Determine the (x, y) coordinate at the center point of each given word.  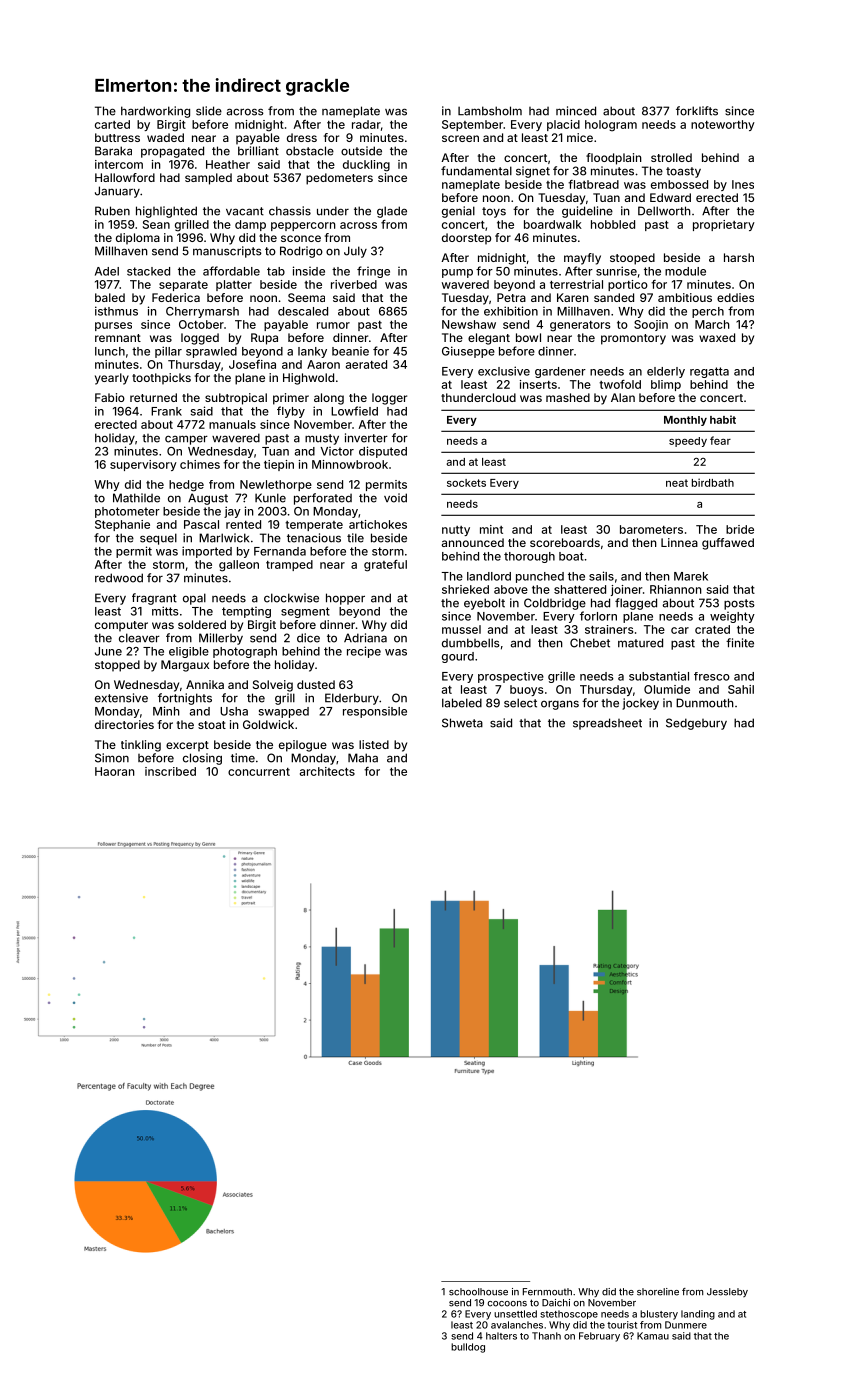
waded (165, 137)
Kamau (653, 1336)
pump (457, 273)
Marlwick (224, 538)
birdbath (713, 482)
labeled (462, 703)
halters (501, 1336)
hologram (611, 126)
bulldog (468, 1348)
